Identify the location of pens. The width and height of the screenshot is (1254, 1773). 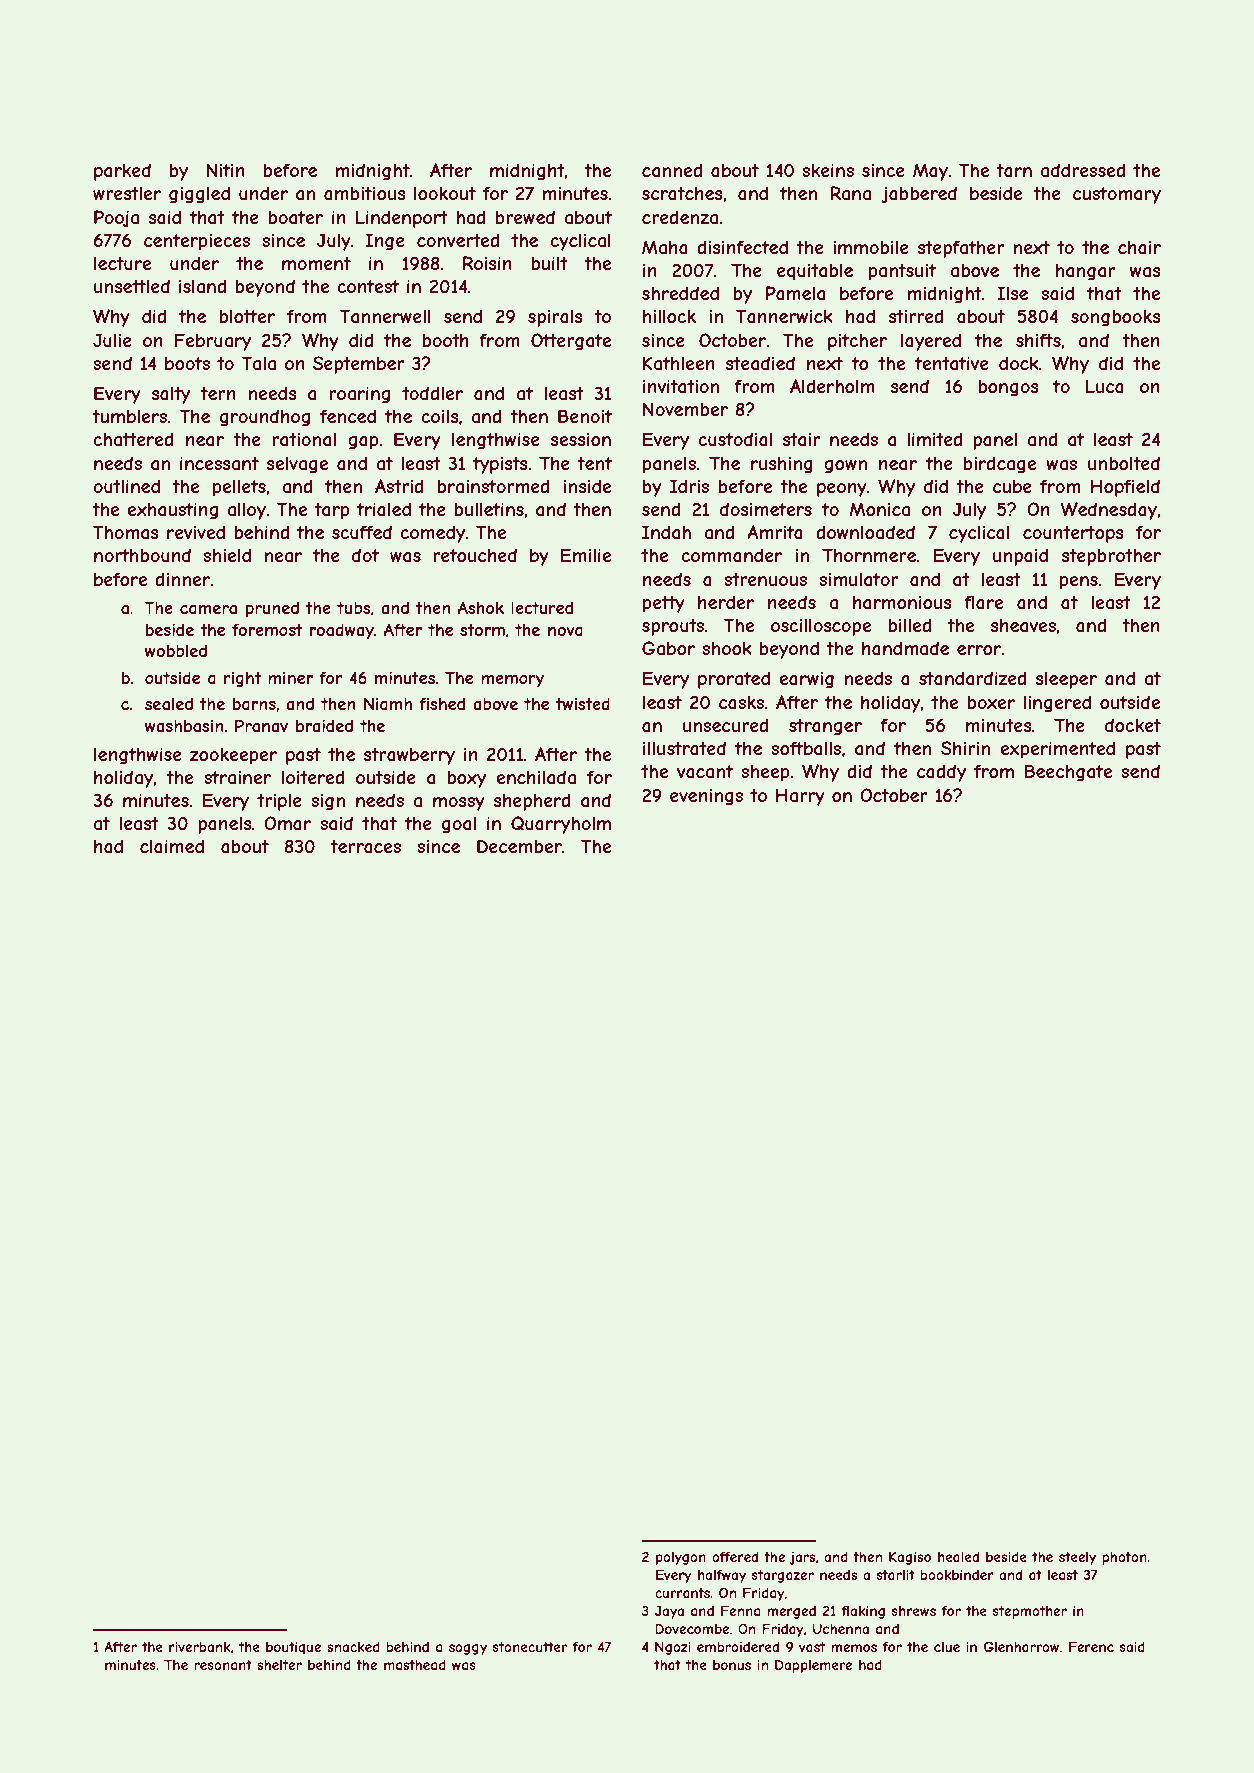
(1079, 583).
